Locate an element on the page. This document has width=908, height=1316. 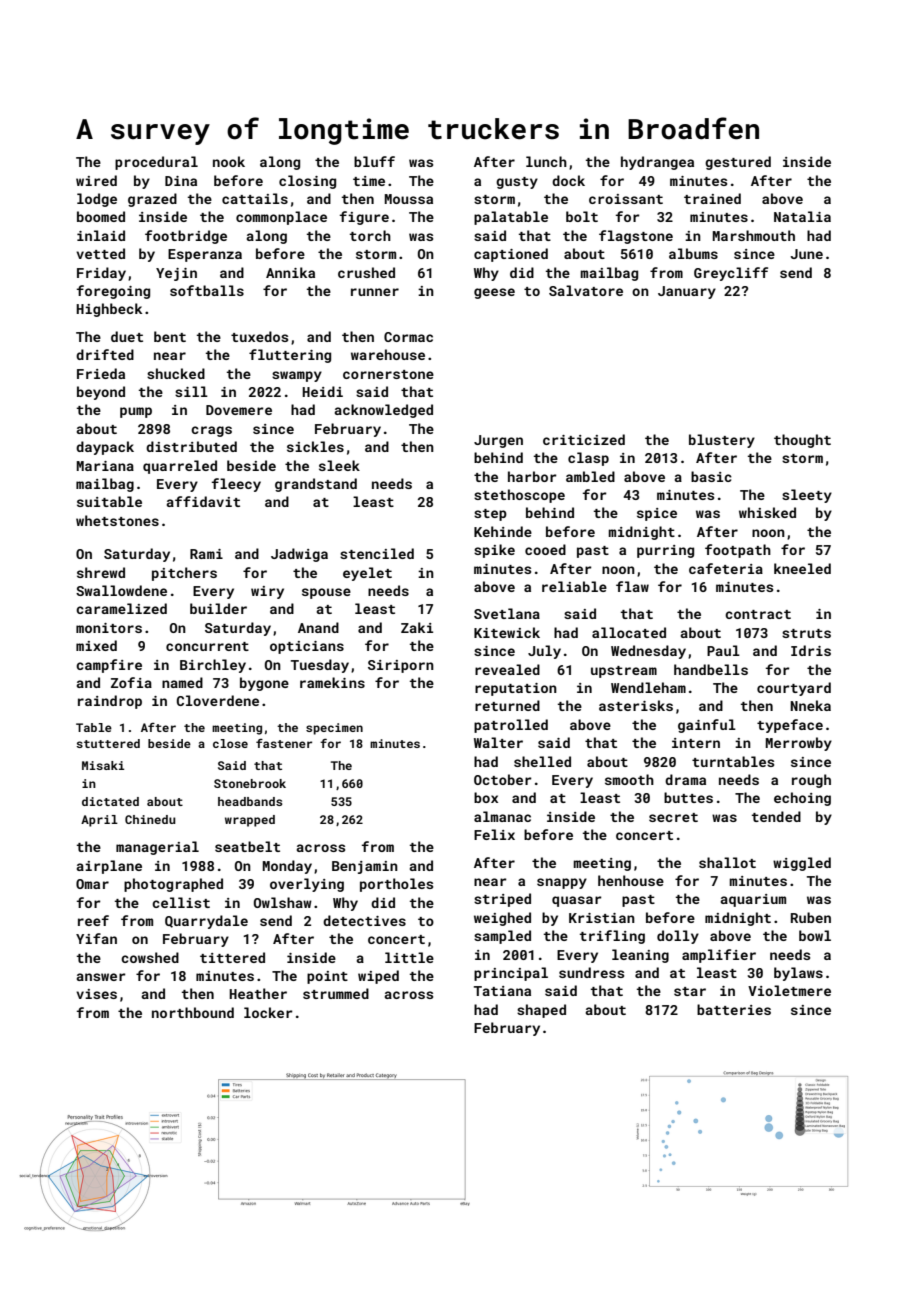
Paul is located at coordinates (723, 650).
